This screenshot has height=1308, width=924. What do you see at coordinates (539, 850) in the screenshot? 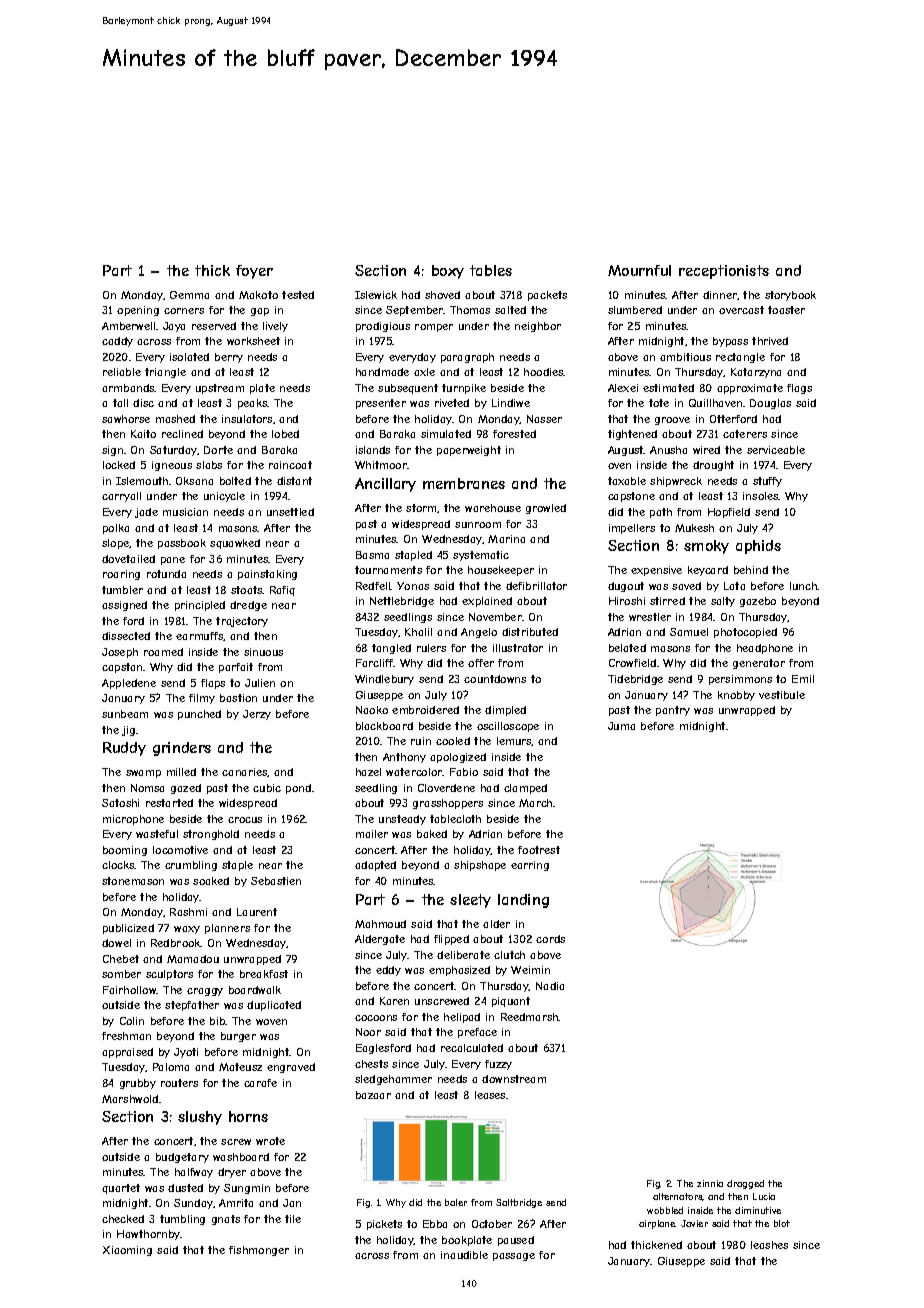
I see `footrest` at bounding box center [539, 850].
